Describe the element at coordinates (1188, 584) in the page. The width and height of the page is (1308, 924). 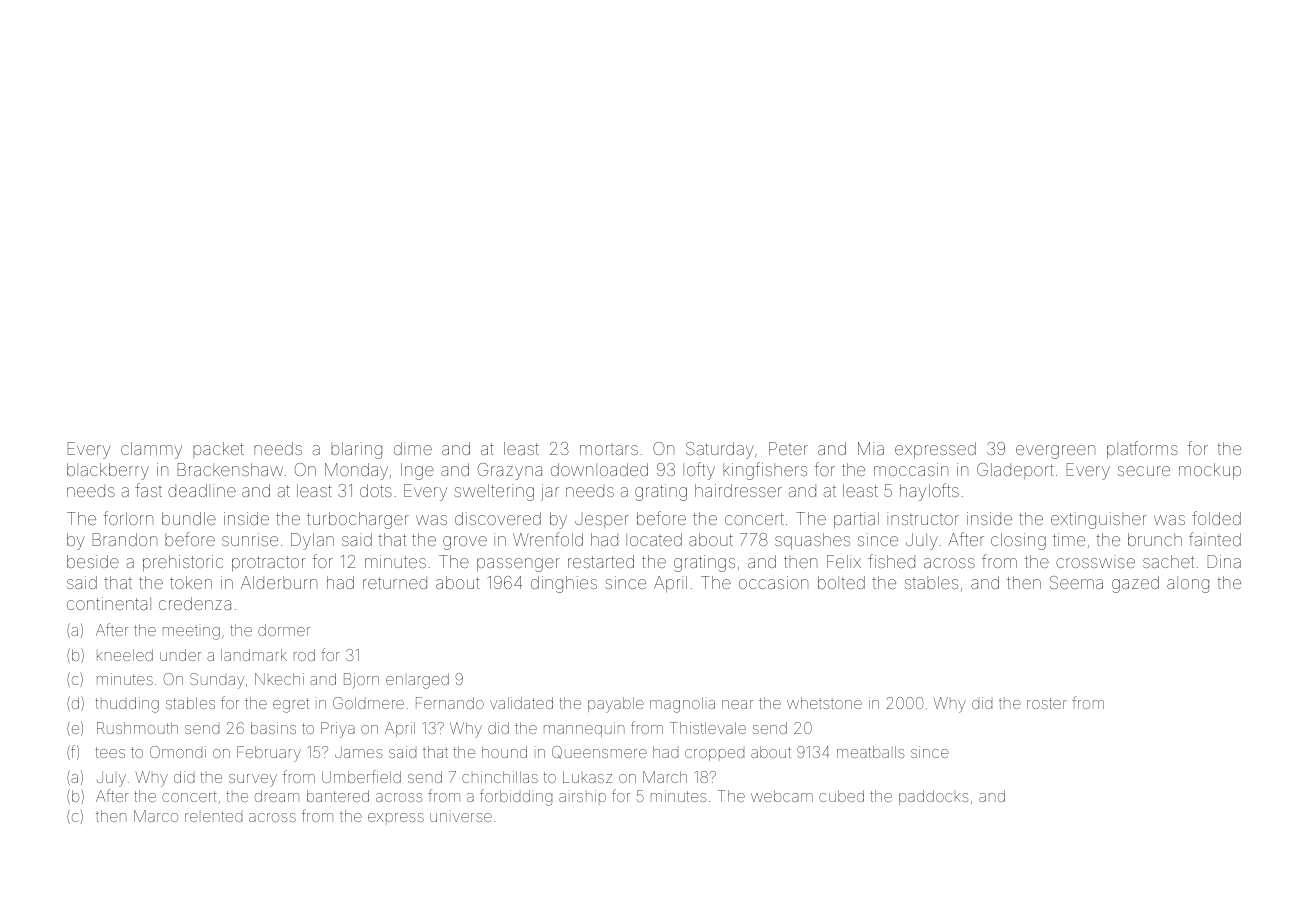
I see `along` at that location.
